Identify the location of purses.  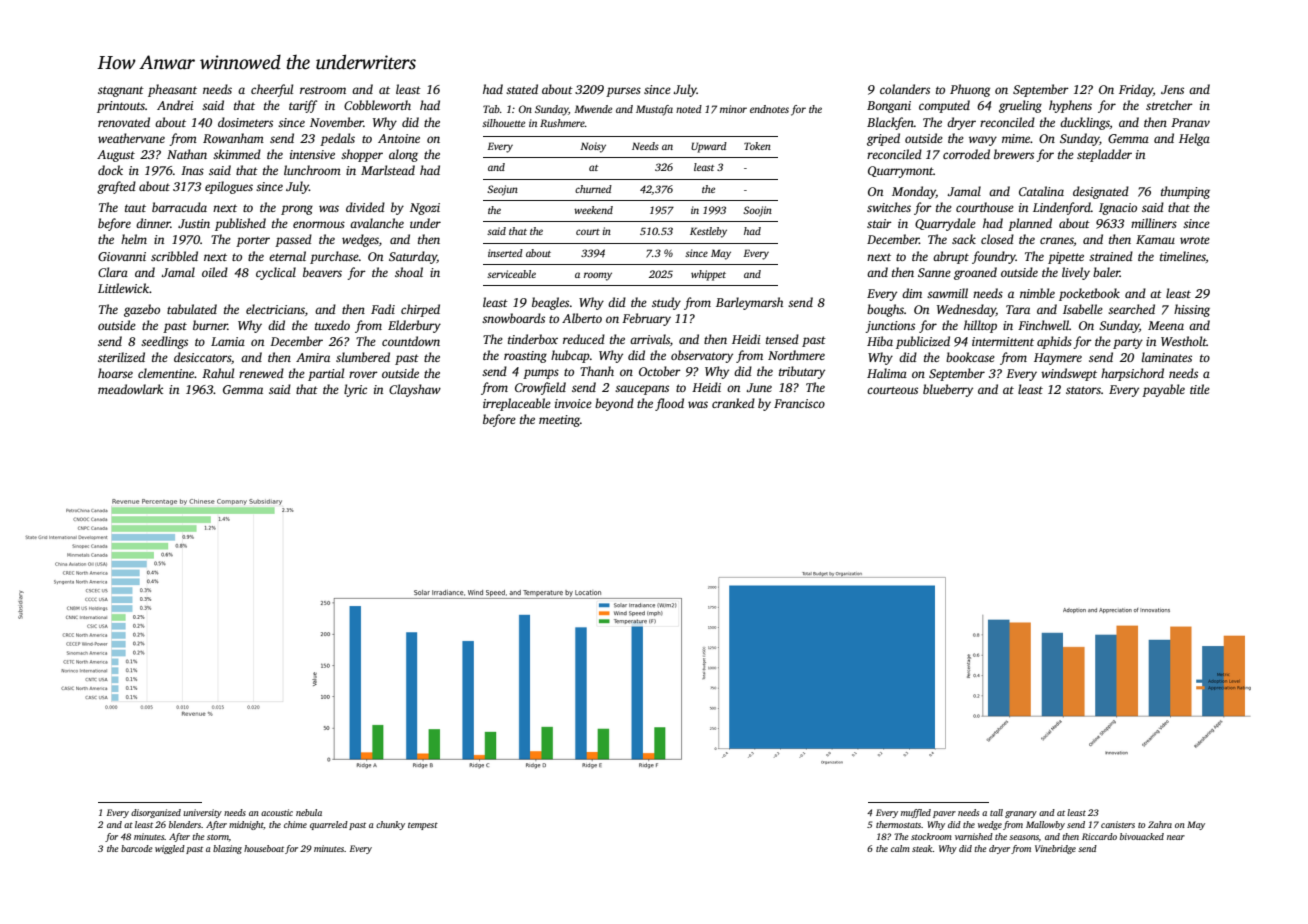
(623, 92).
